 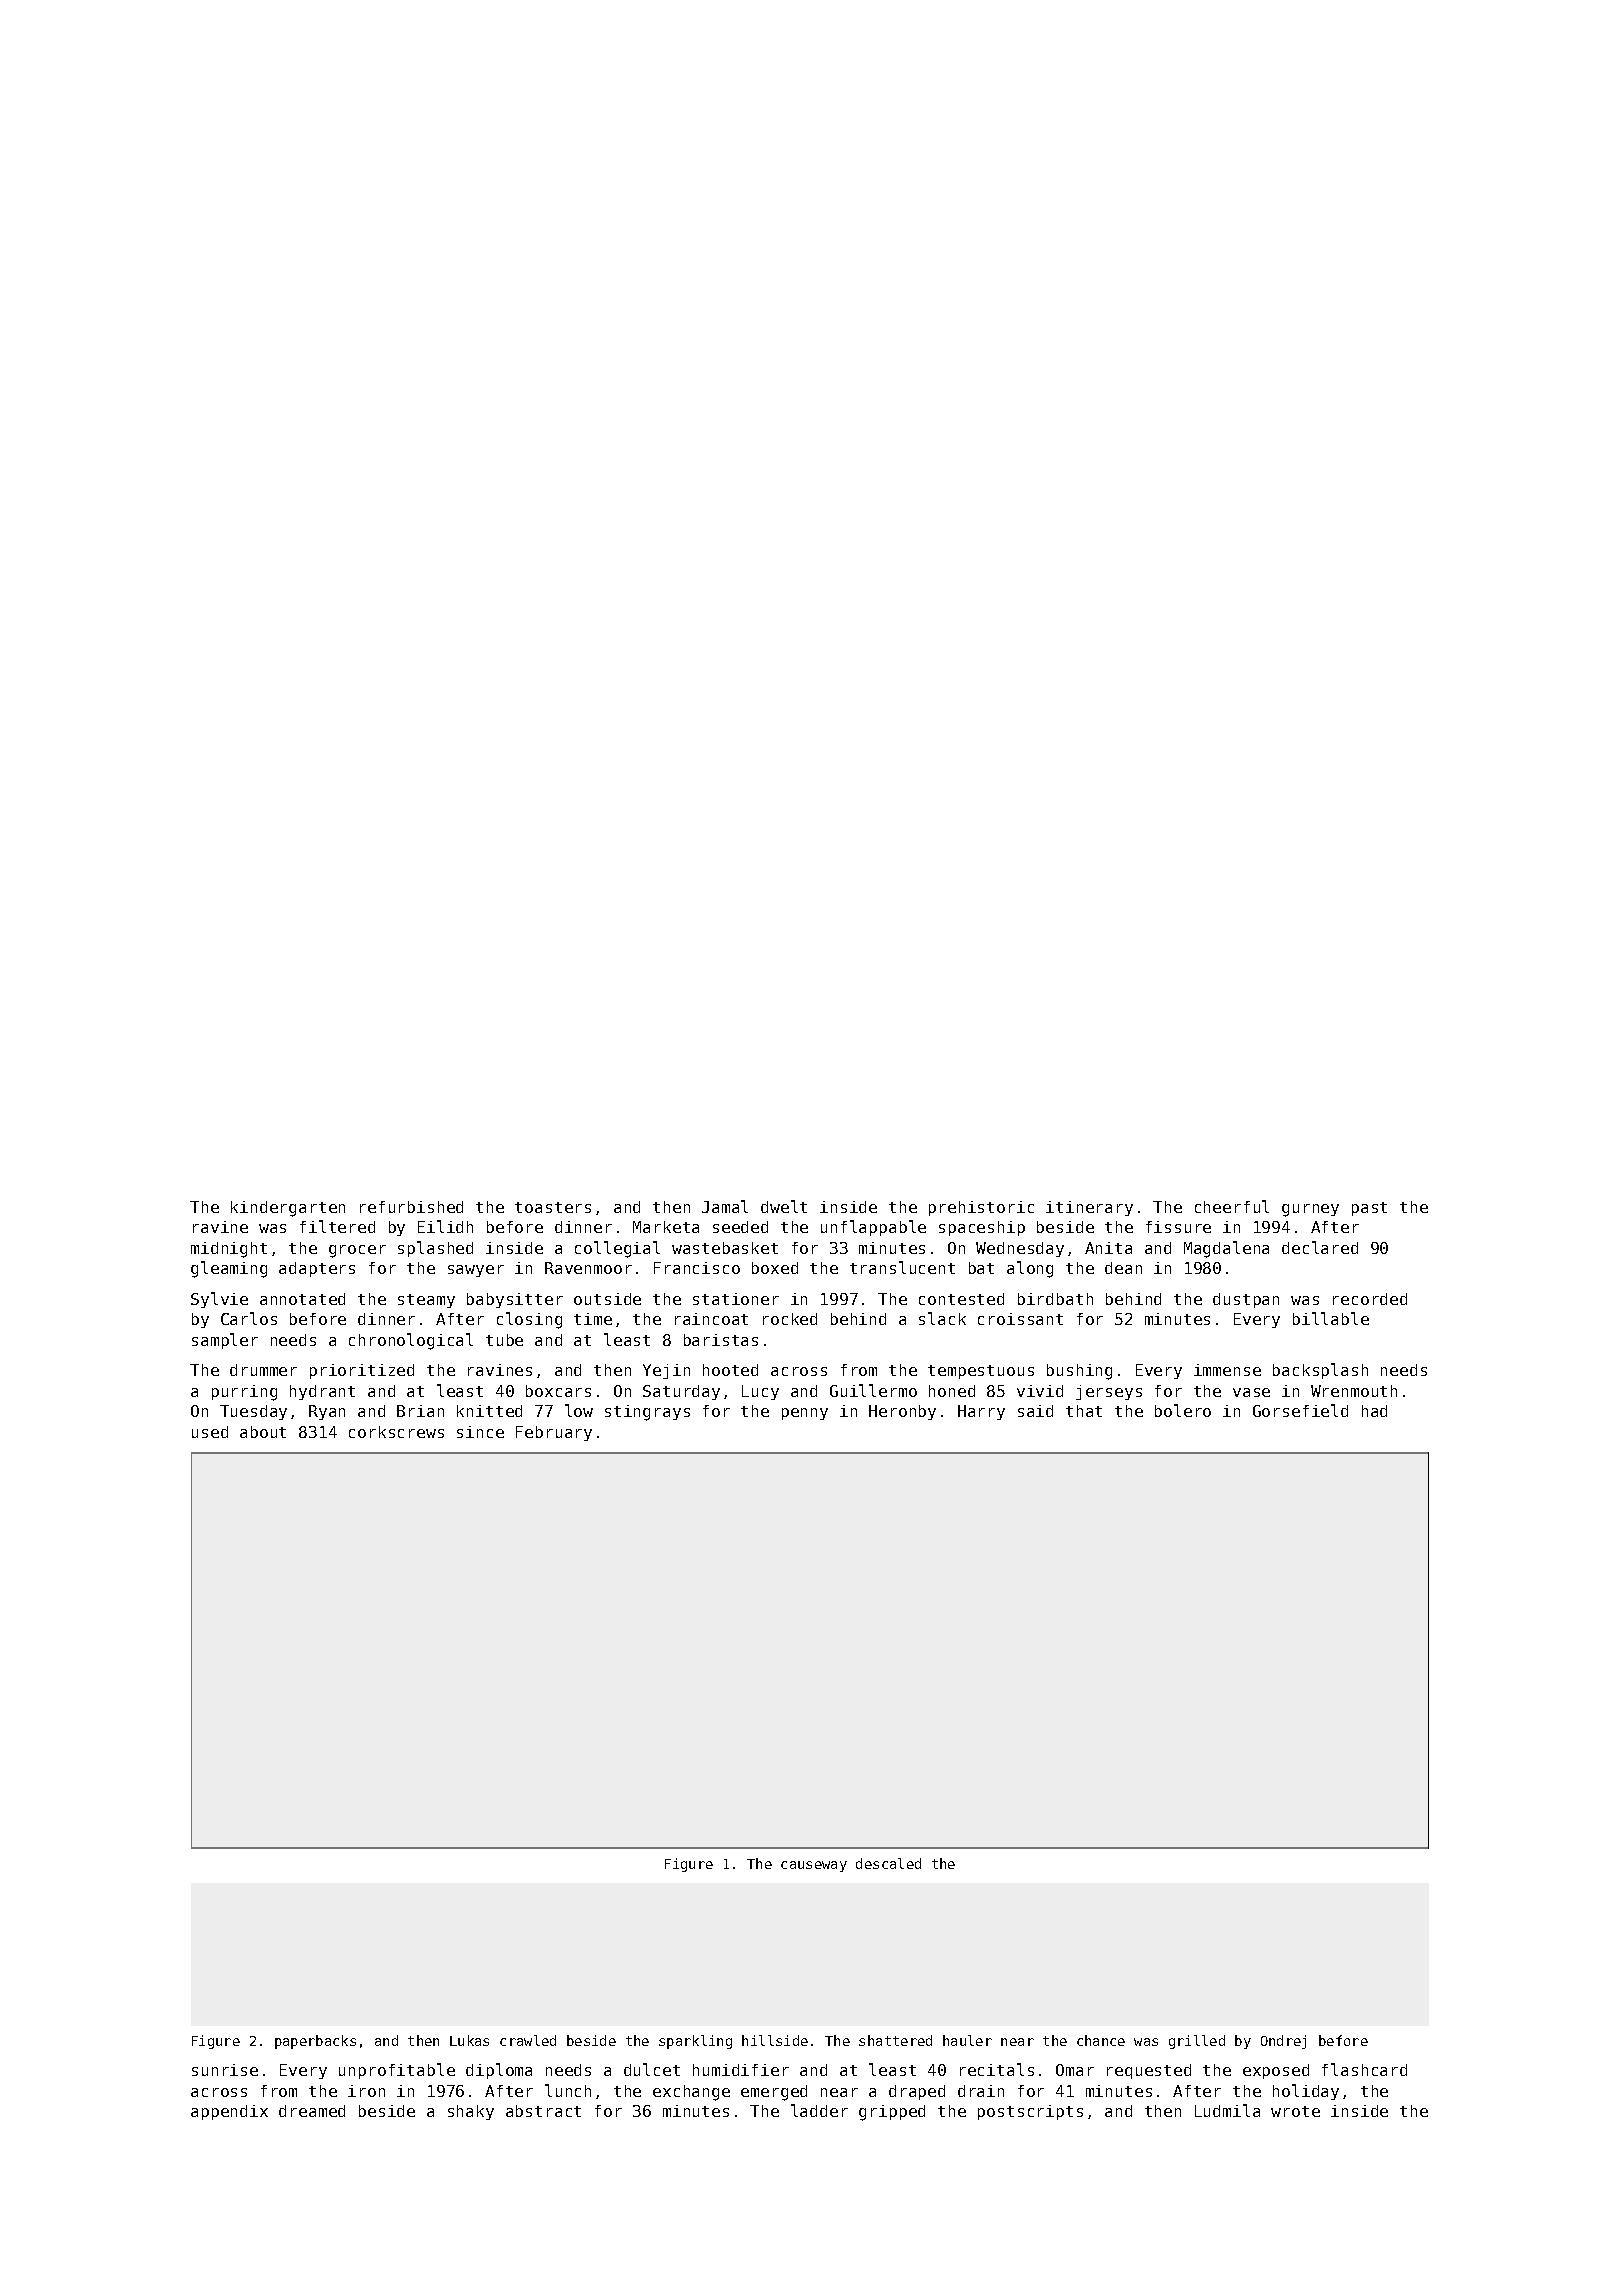 What do you see at coordinates (1331, 1318) in the image?
I see `billable` at bounding box center [1331, 1318].
